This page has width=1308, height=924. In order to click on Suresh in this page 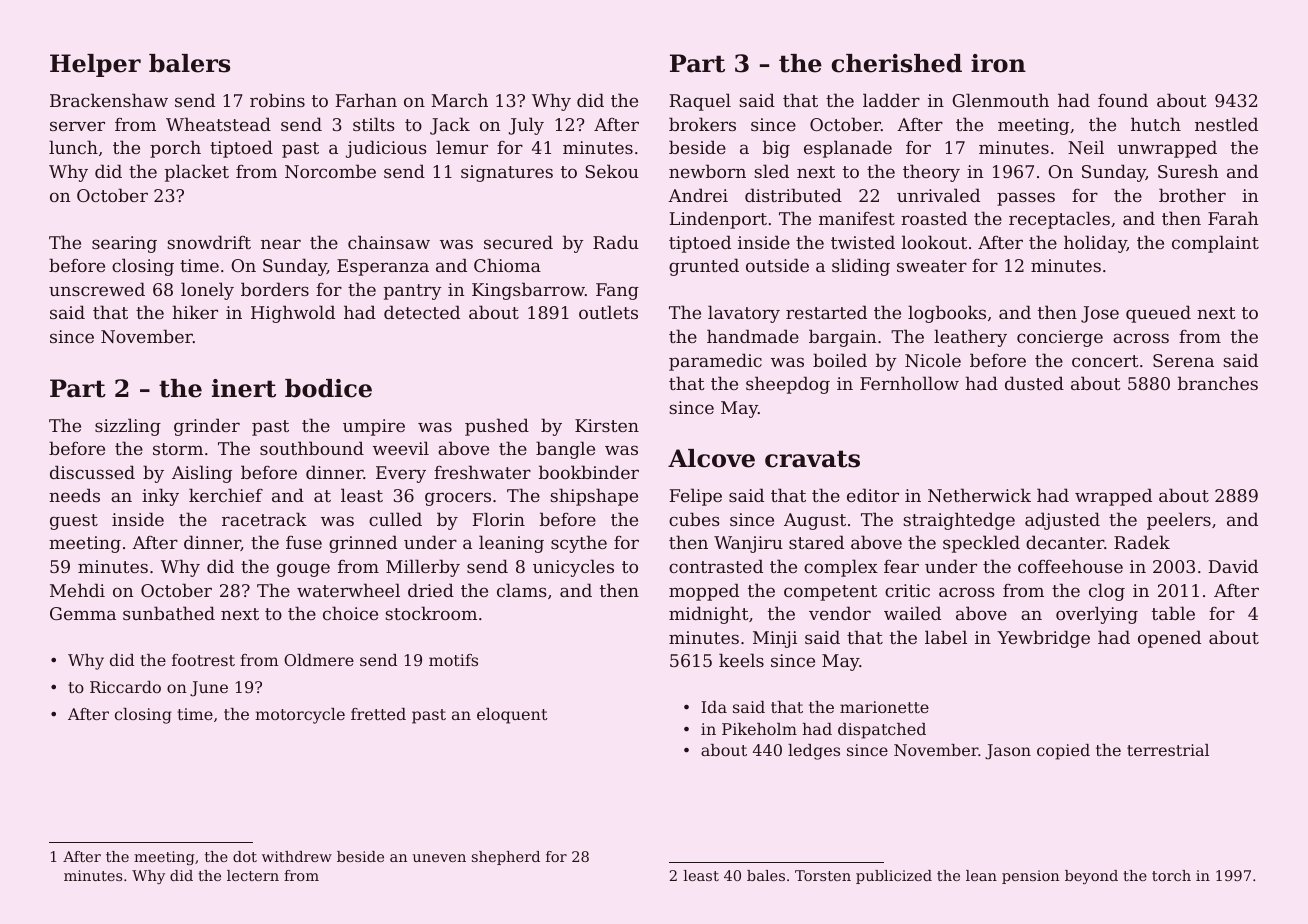, I will do `click(1188, 171)`.
